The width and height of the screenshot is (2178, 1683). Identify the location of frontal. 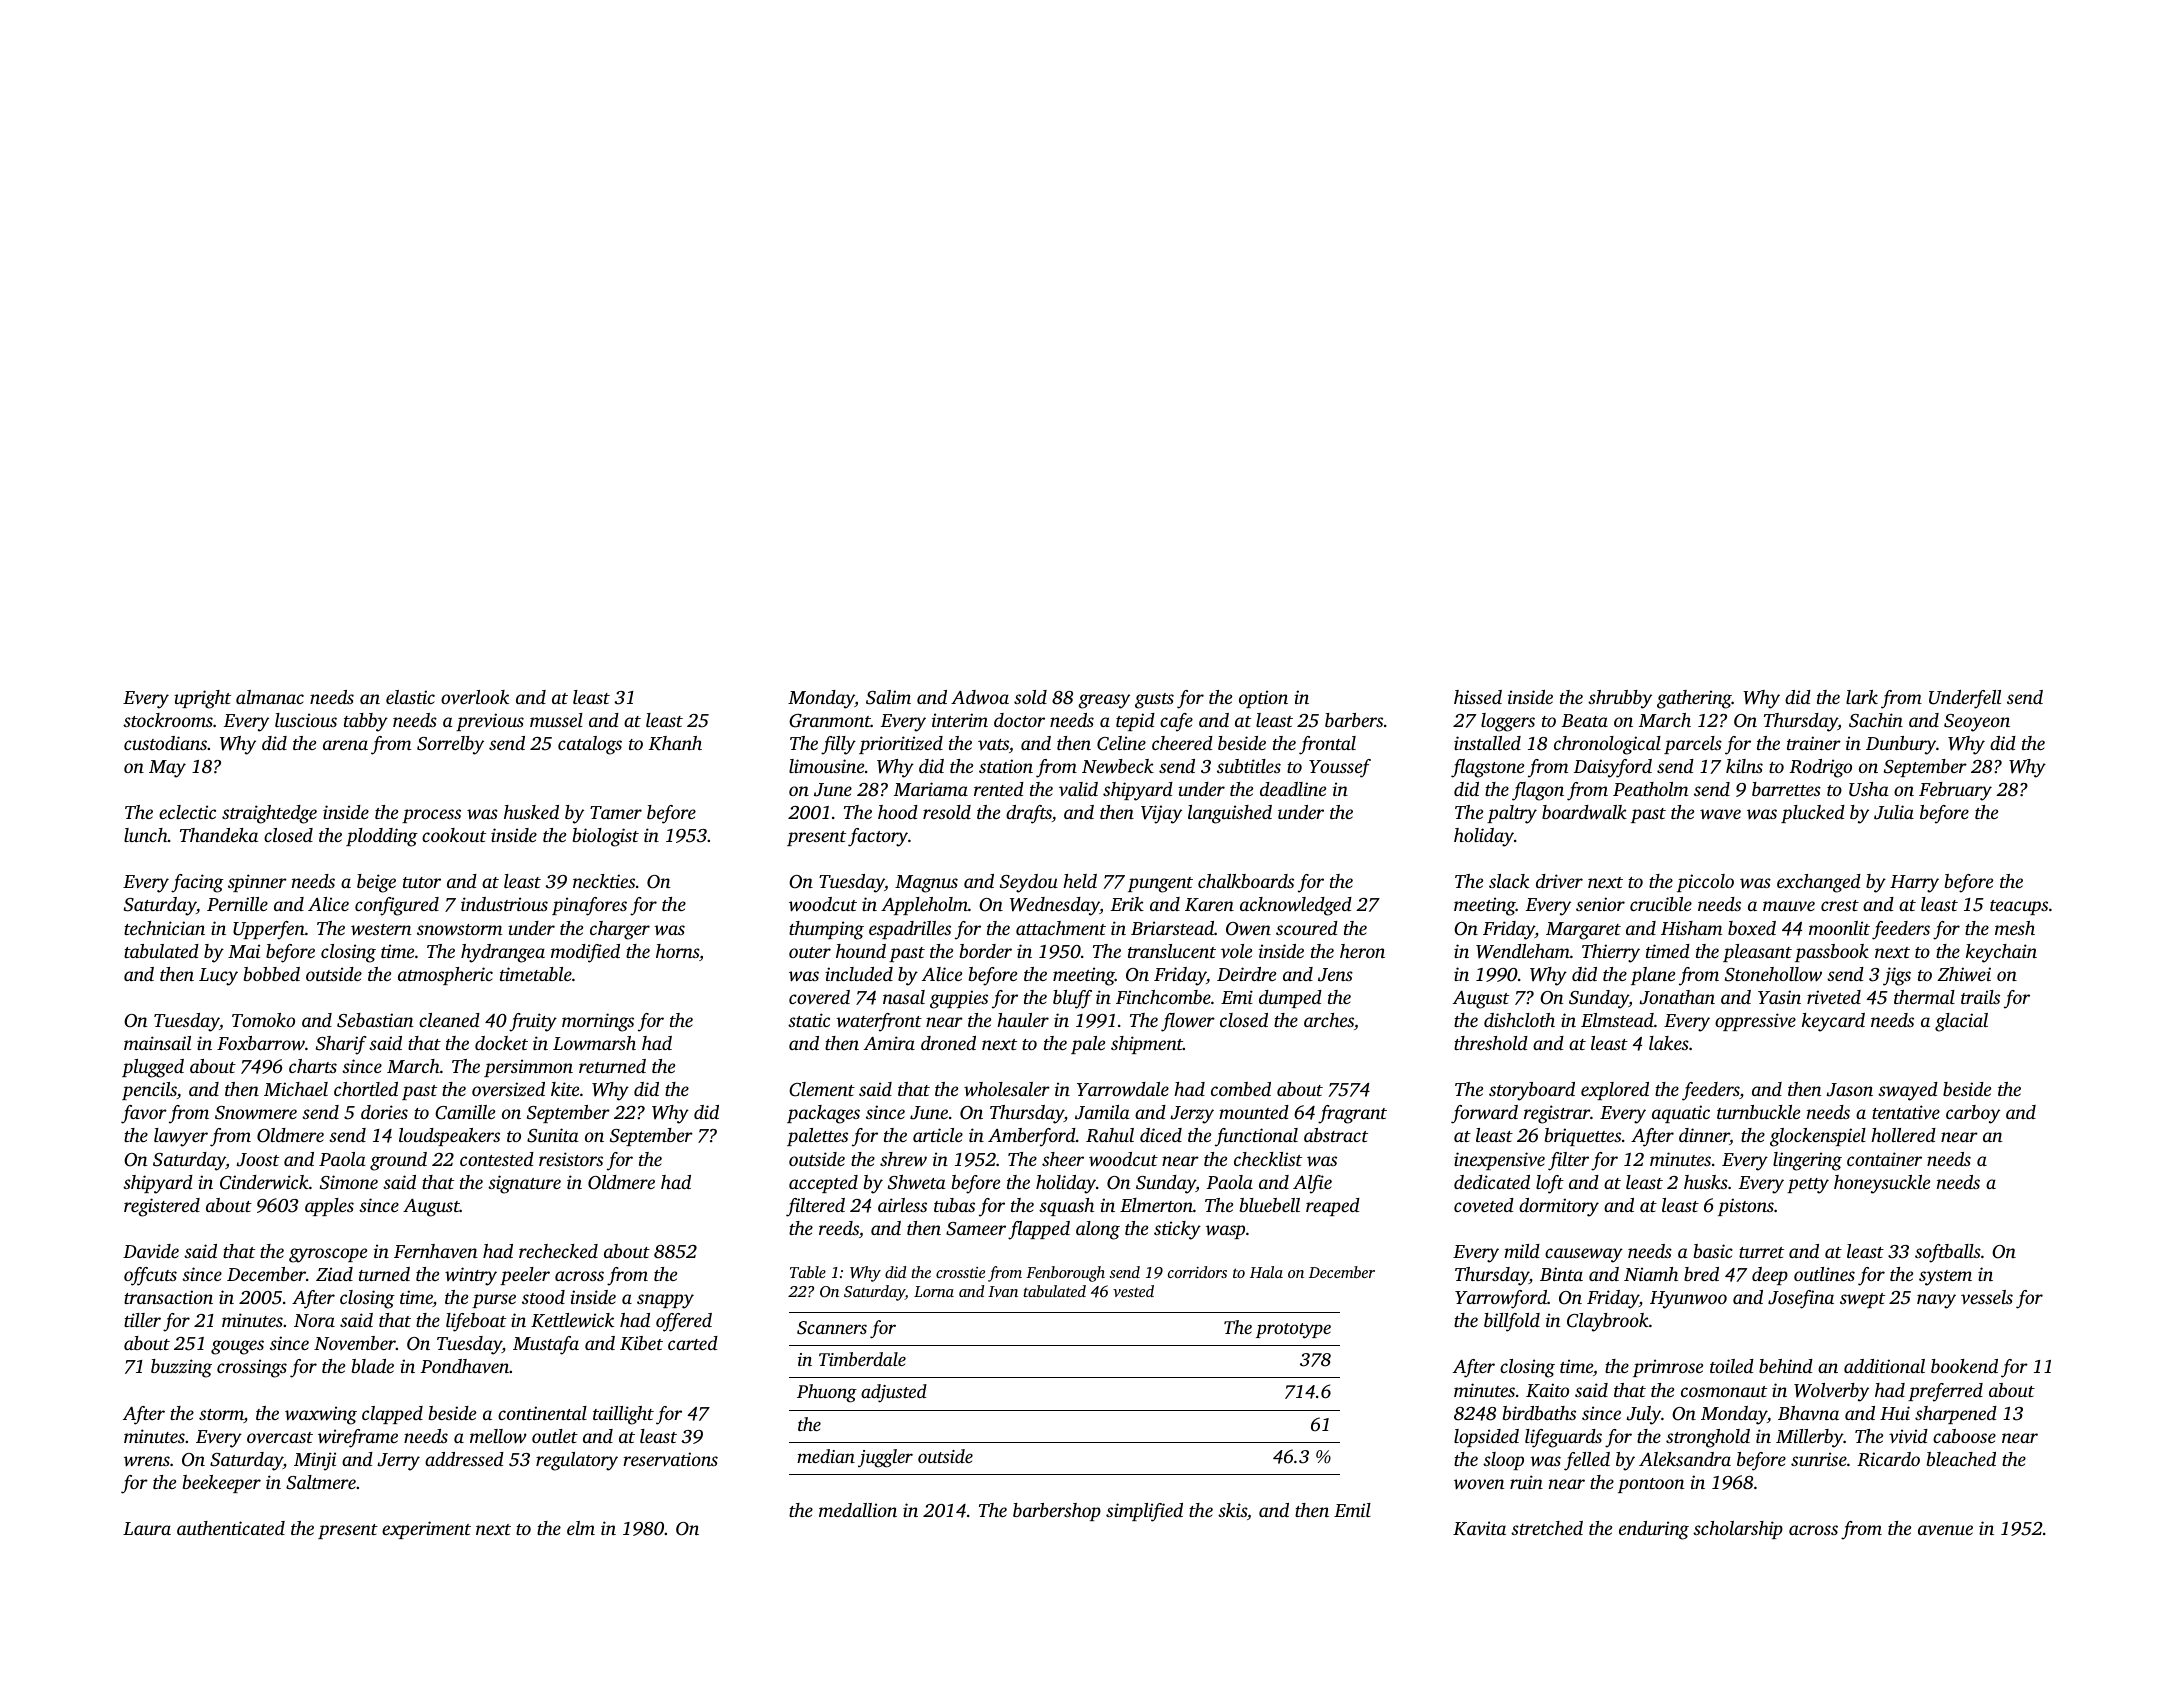
(1327, 745).
